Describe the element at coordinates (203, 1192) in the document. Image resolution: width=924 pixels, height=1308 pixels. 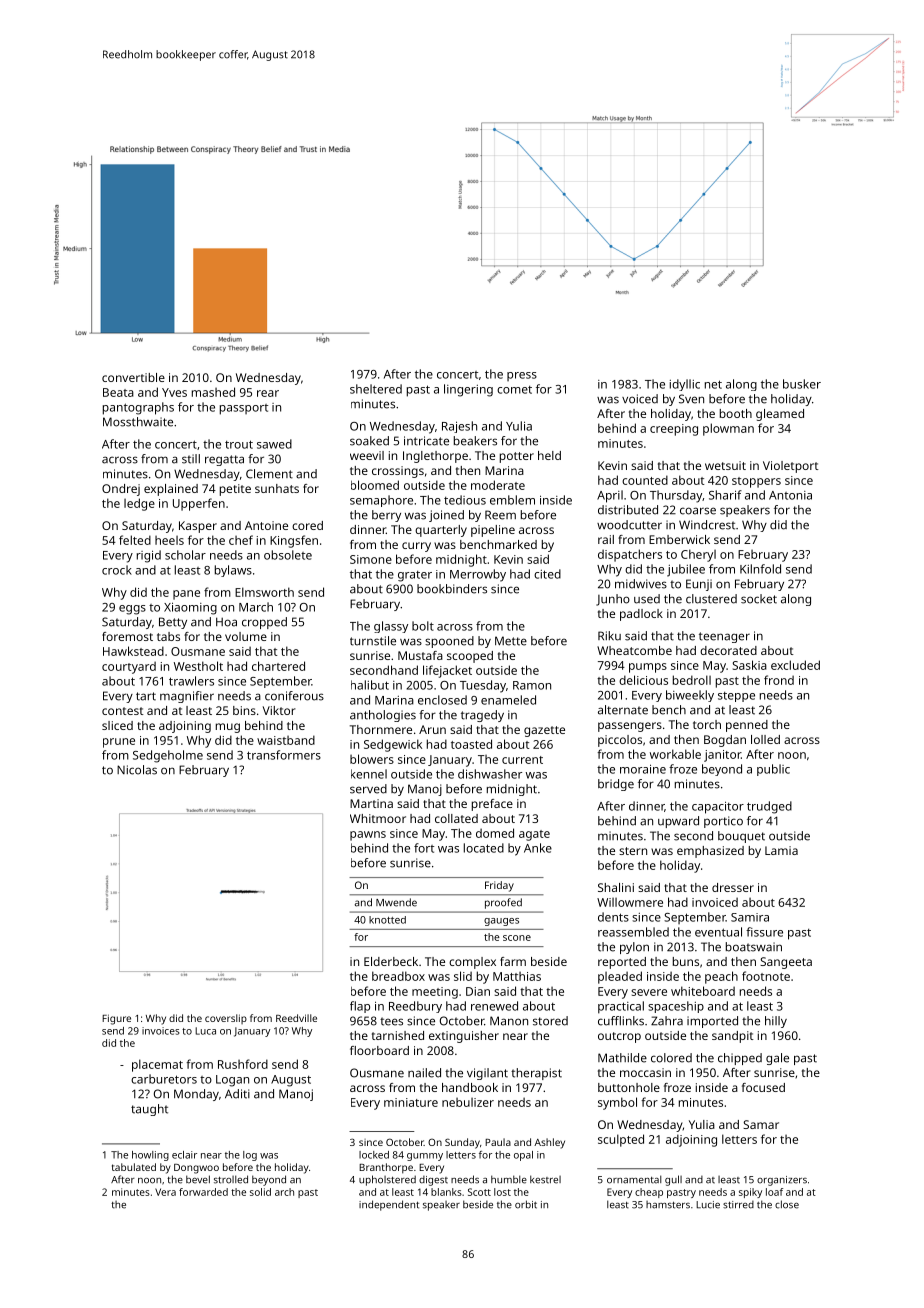
I see `forwarded` at that location.
